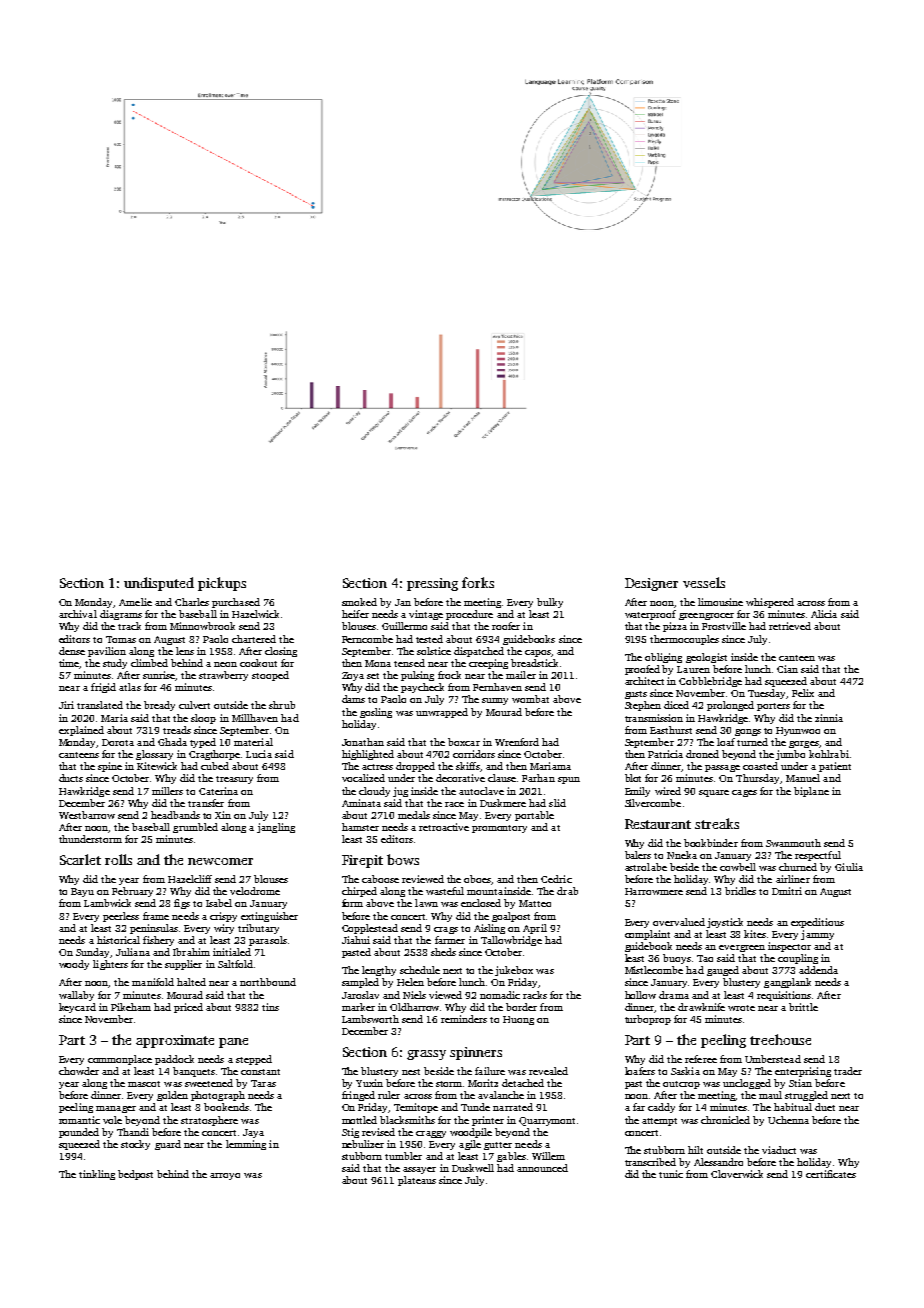  I want to click on viaduct, so click(779, 1150).
